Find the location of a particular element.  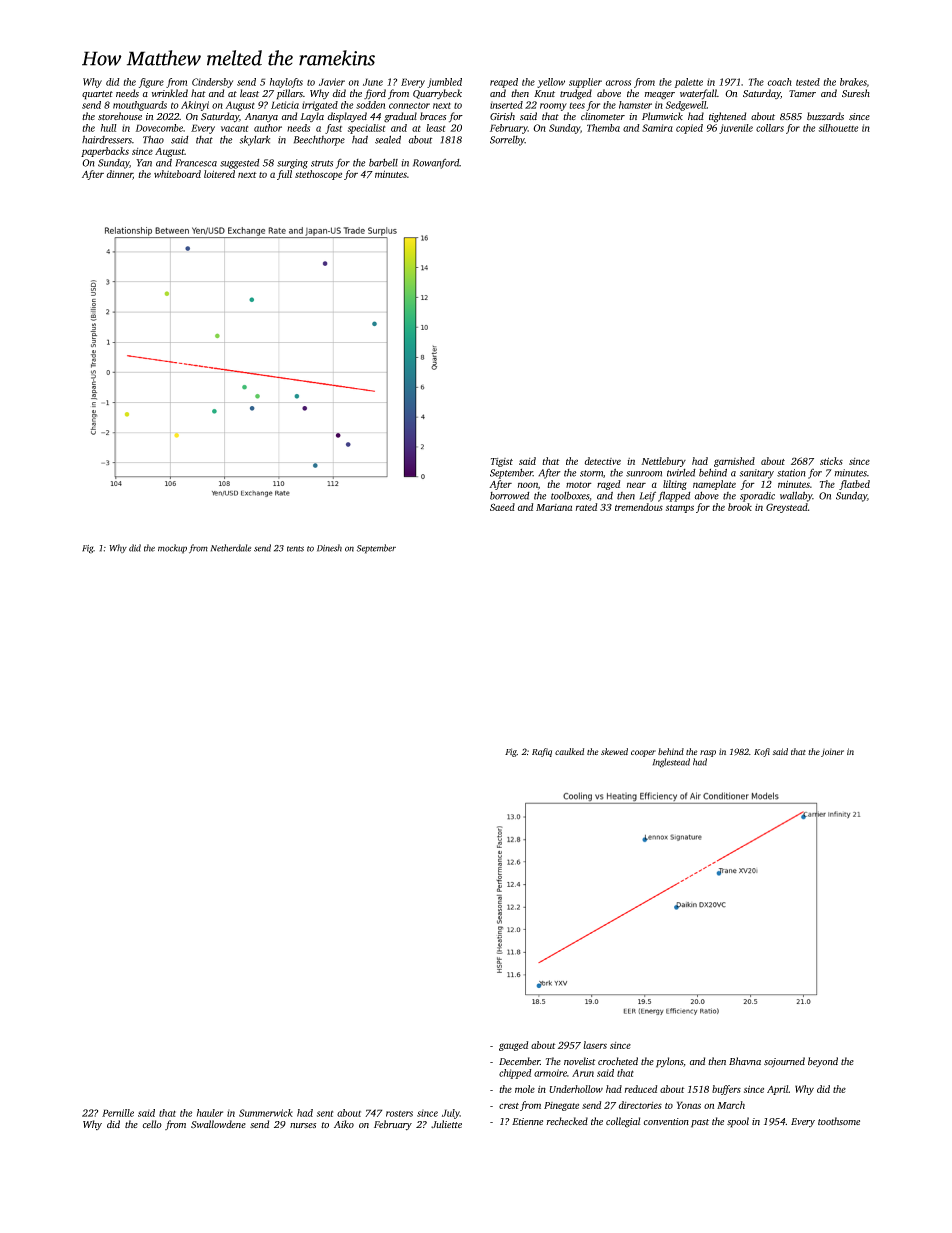

suggested is located at coordinates (240, 164).
